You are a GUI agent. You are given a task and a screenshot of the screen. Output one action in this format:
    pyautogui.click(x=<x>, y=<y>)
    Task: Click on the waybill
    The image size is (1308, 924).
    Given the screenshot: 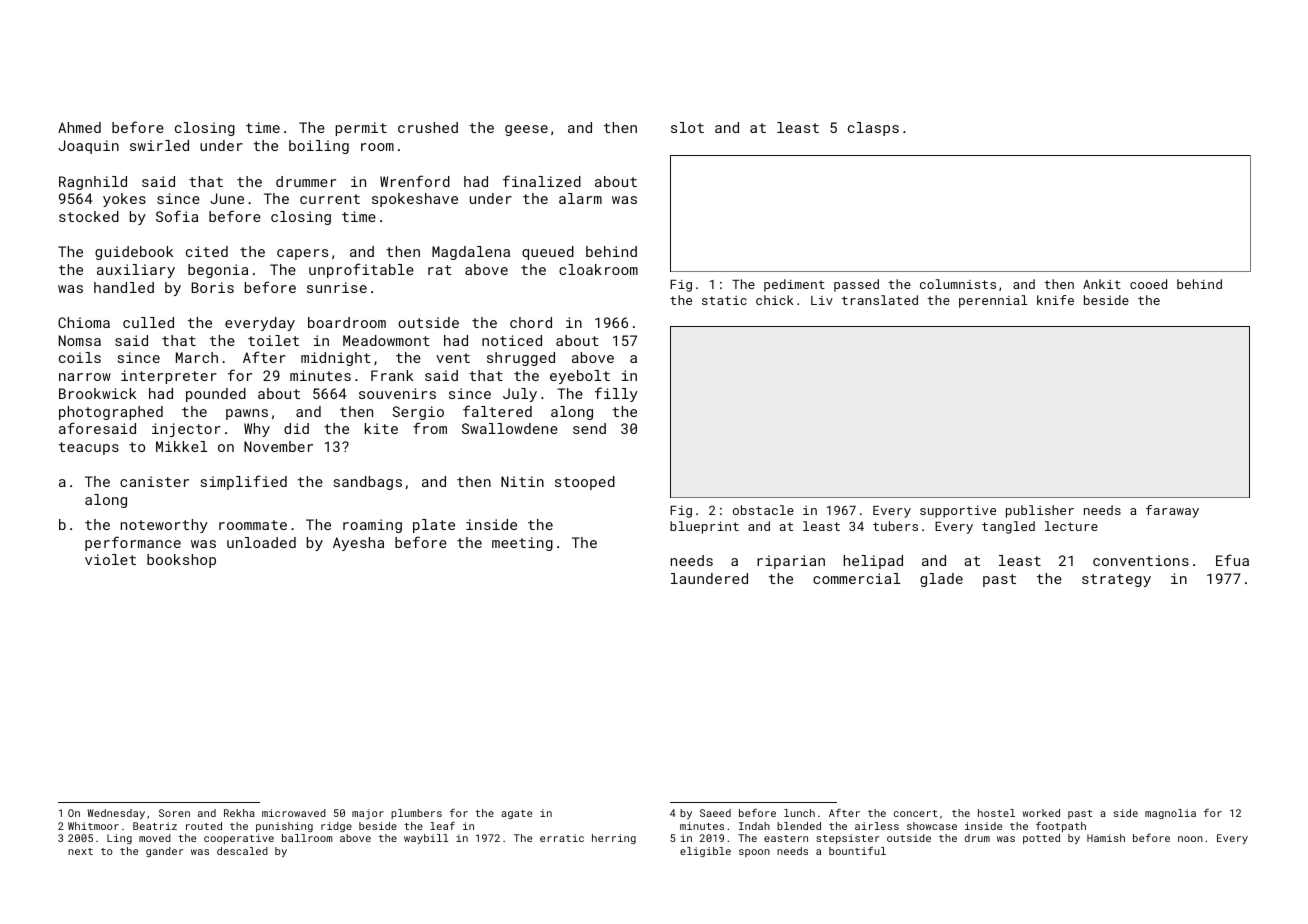 What is the action you would take?
    pyautogui.click(x=426, y=839)
